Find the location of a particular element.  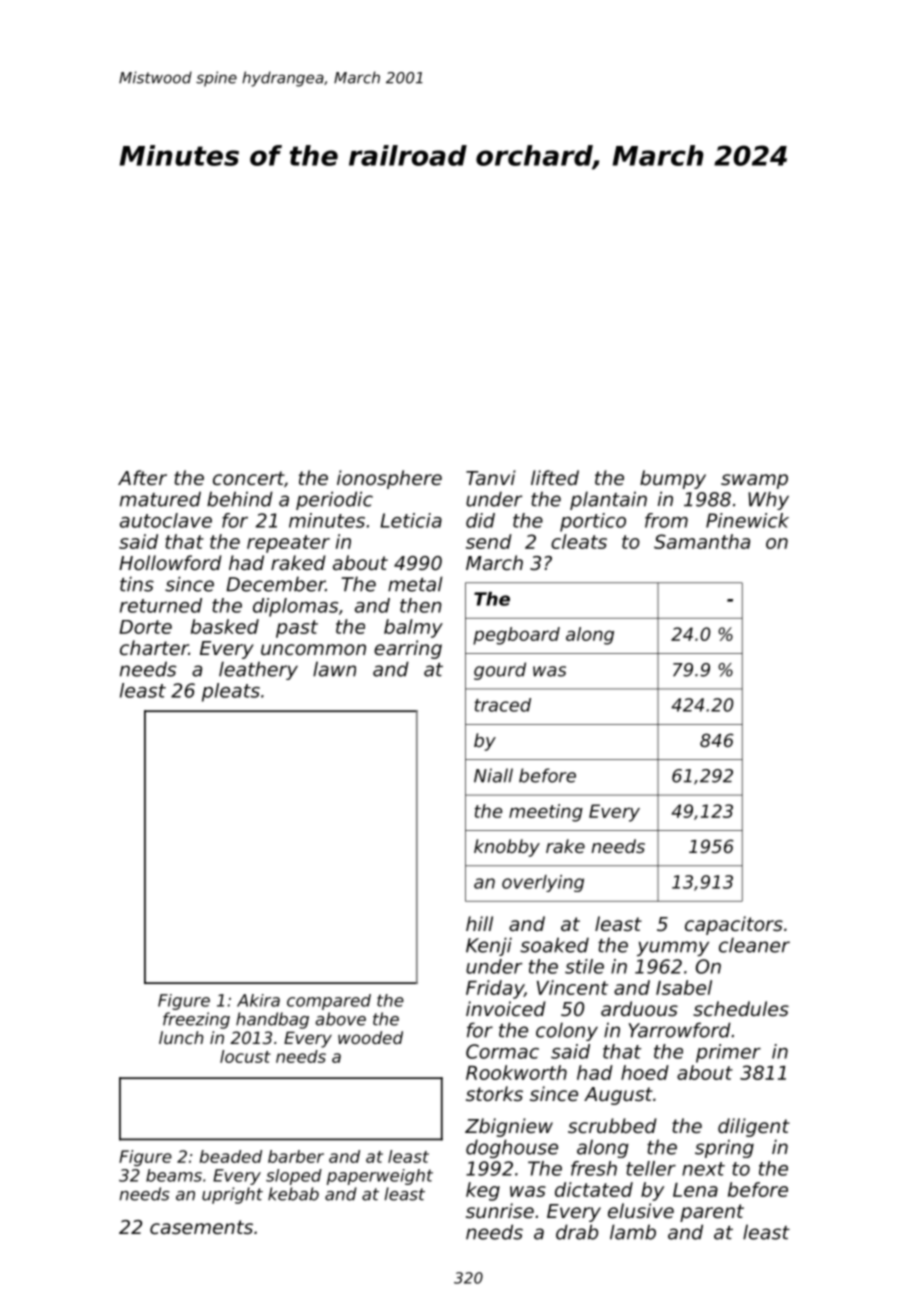

Pinewick is located at coordinates (747, 520).
